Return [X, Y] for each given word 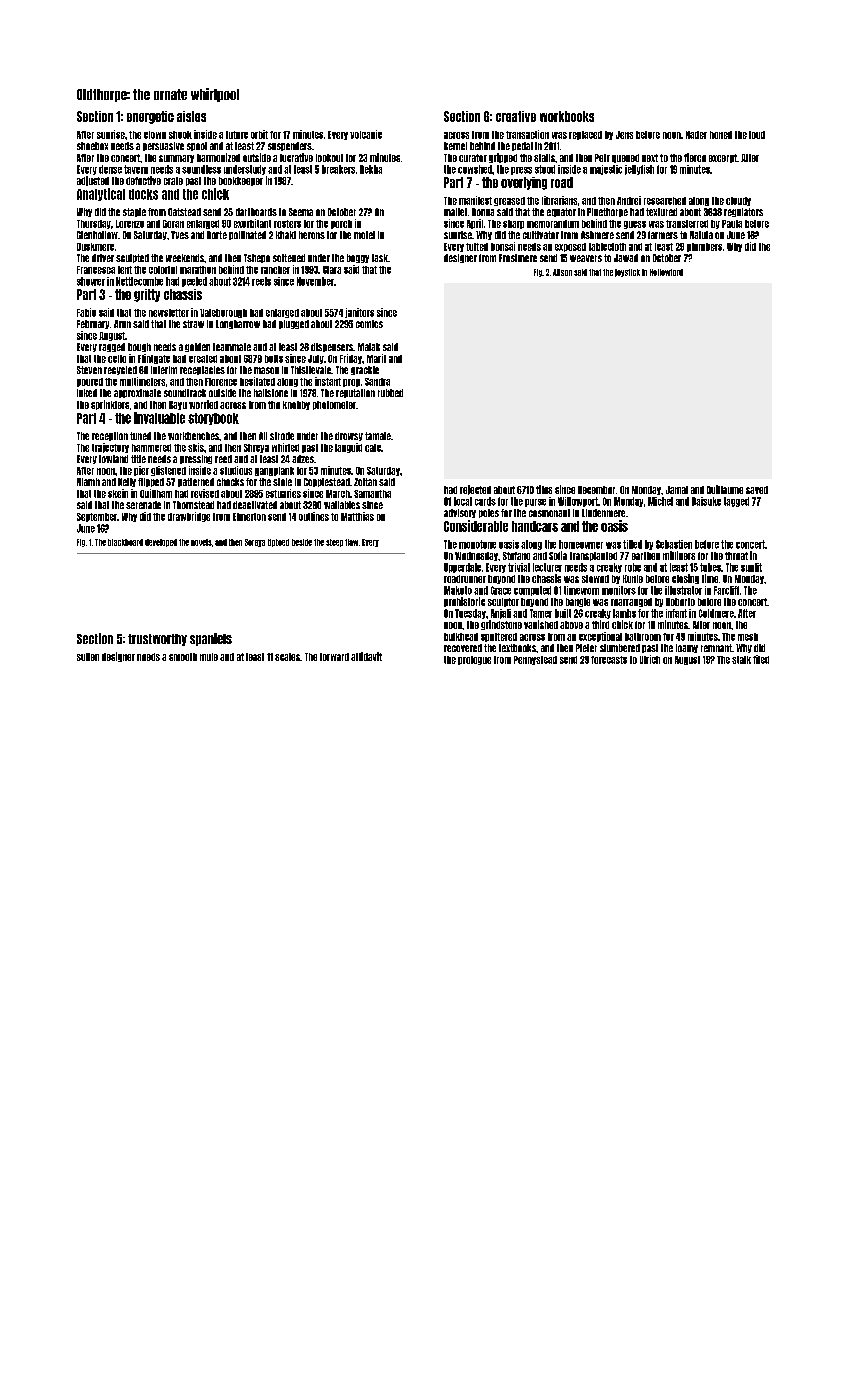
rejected [475, 490]
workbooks [567, 116]
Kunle [633, 579]
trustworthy [157, 640]
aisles [191, 116]
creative [516, 116]
